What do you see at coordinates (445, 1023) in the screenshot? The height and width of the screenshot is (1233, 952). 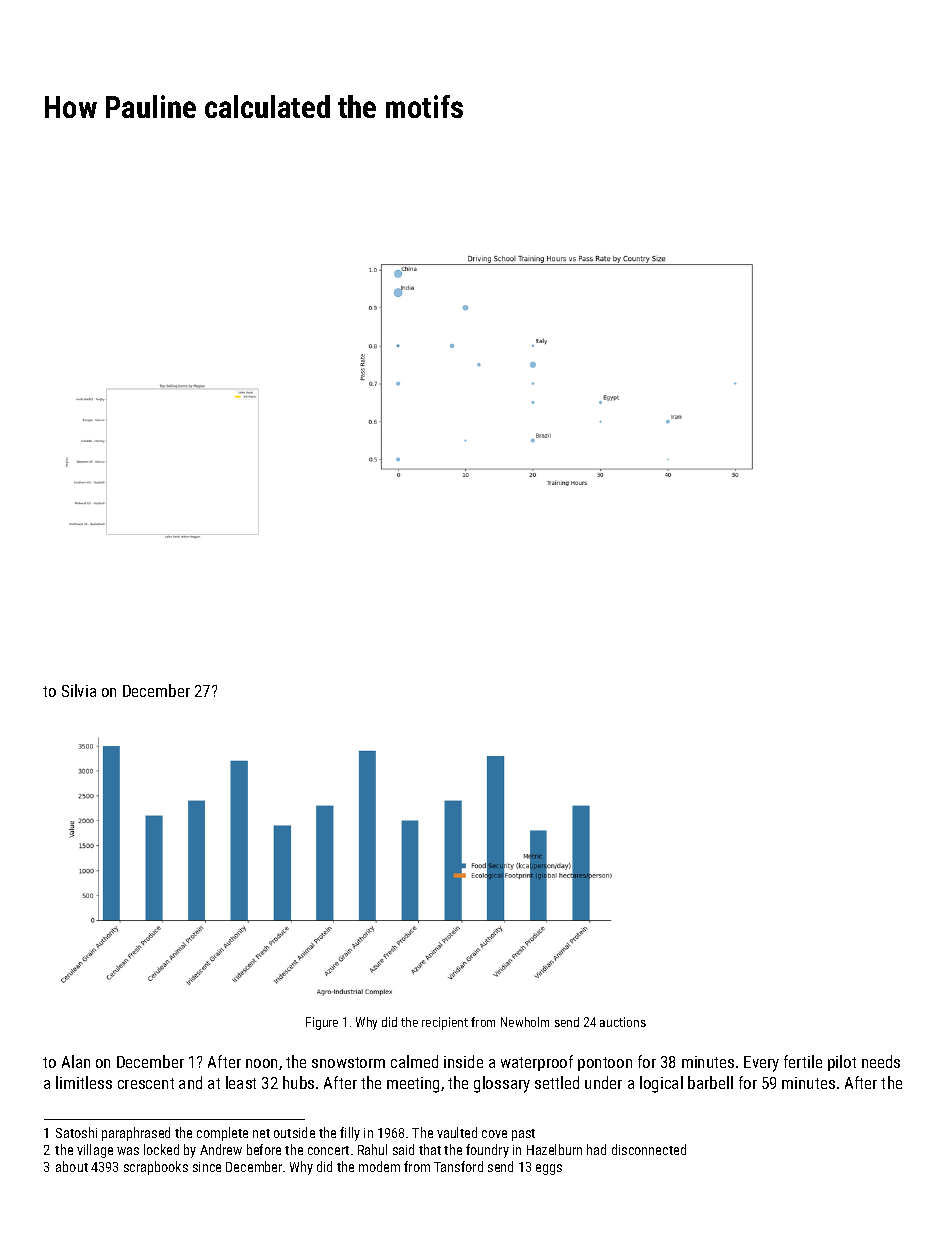 I see `recipient` at bounding box center [445, 1023].
